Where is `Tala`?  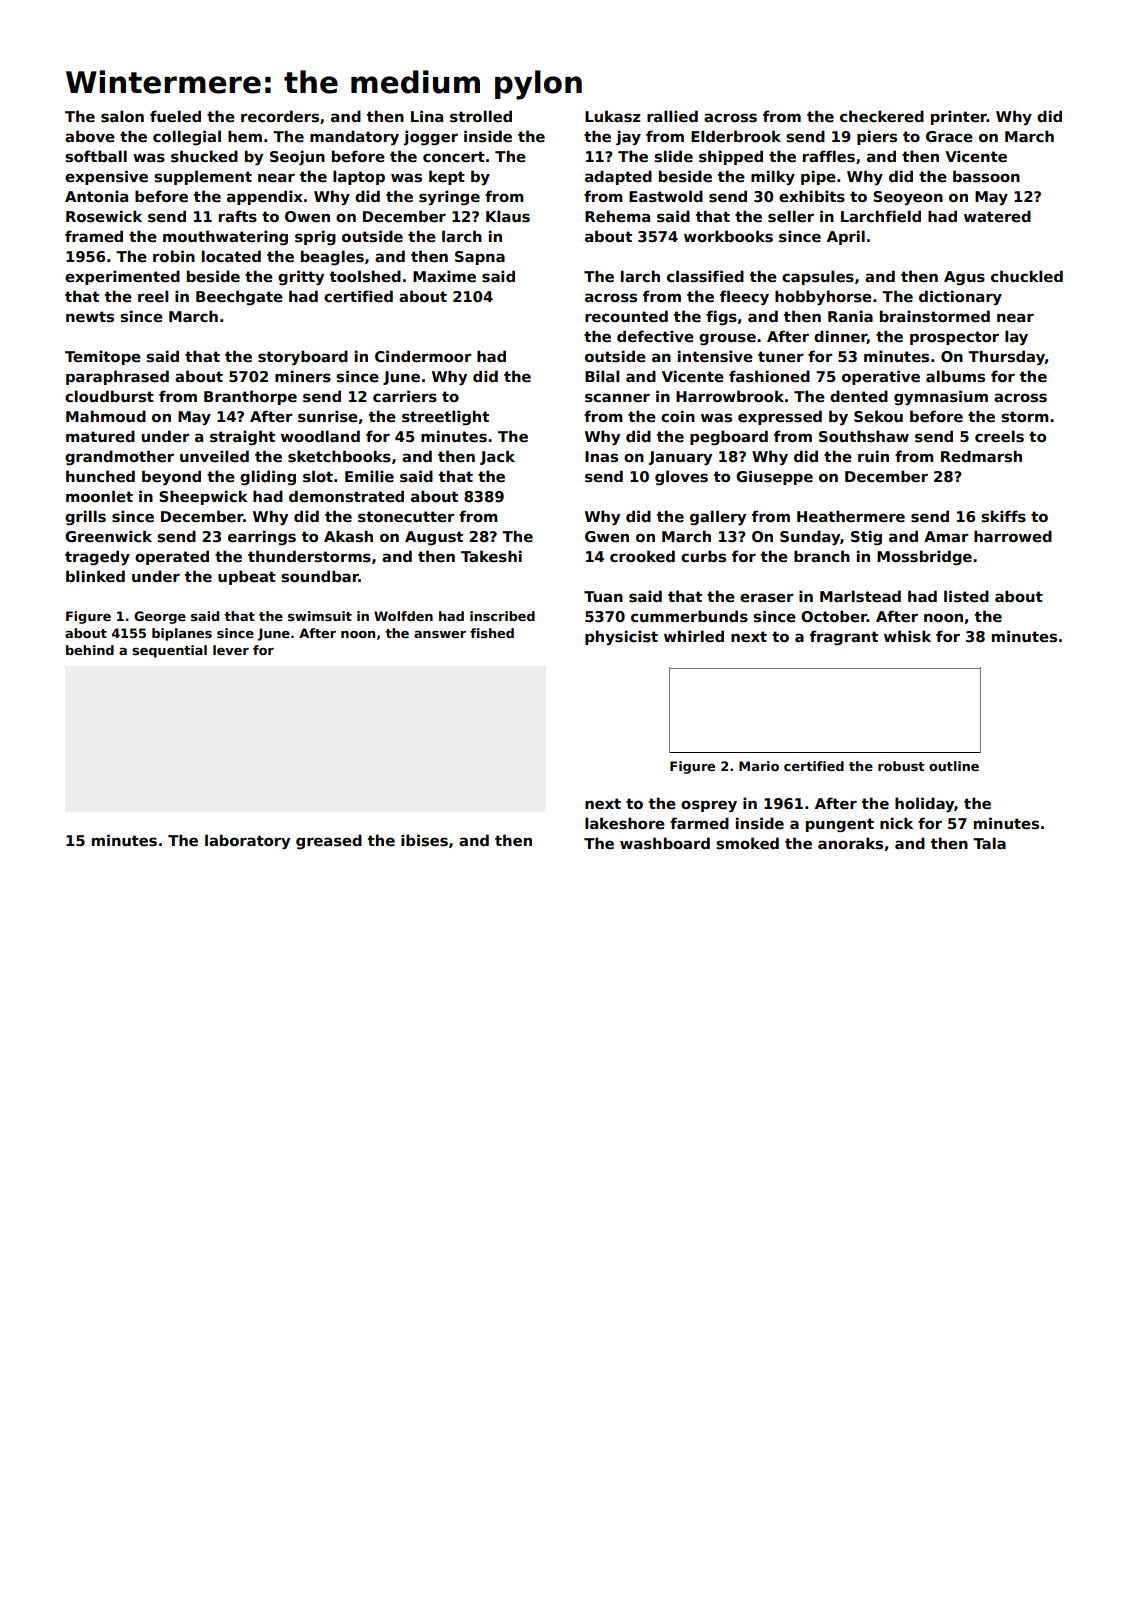
Tala is located at coordinates (989, 843).
